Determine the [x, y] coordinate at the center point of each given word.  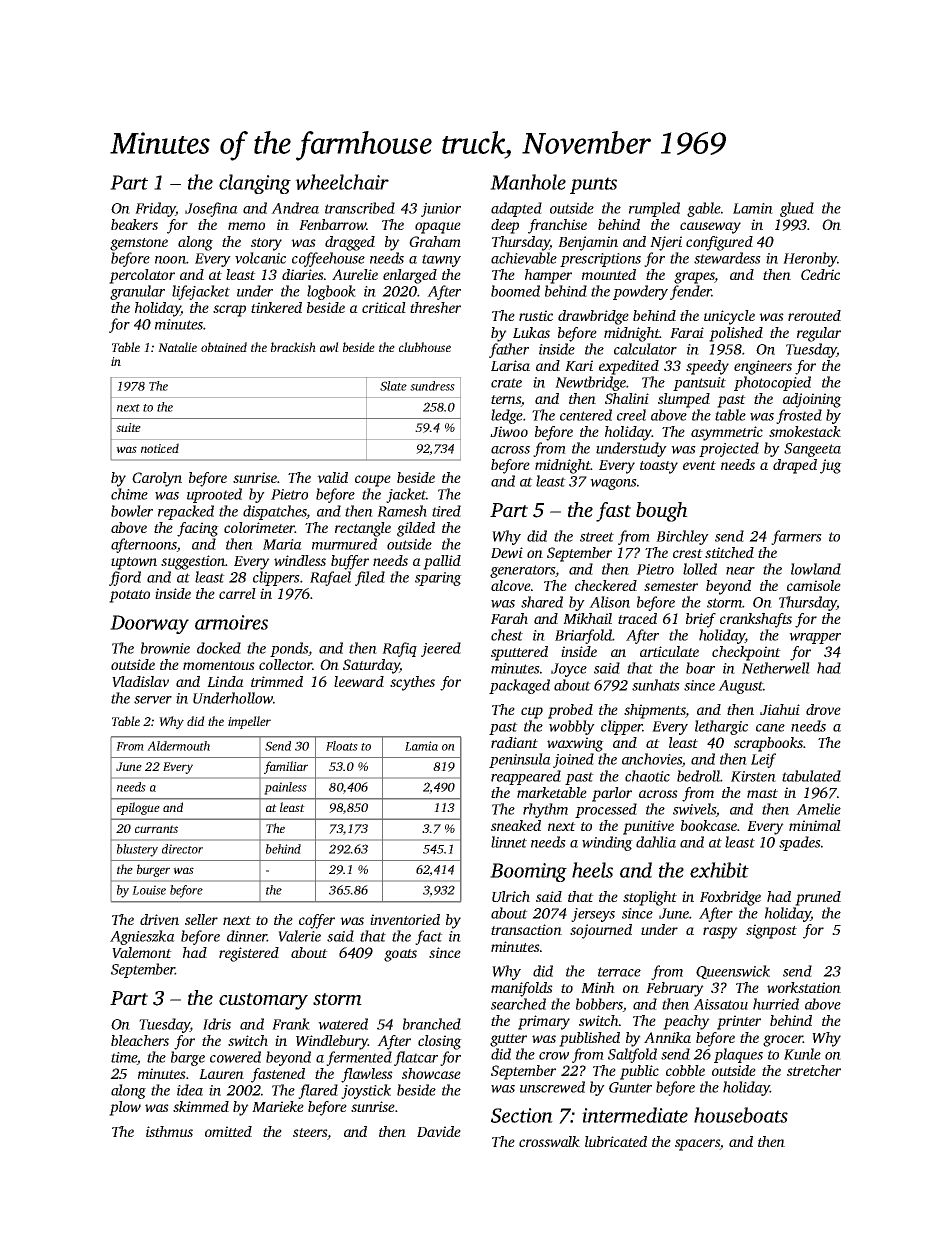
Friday [155, 209]
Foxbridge [730, 898]
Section [522, 1115]
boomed [515, 291]
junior [441, 210]
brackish [293, 347]
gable [704, 209]
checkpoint [746, 653]
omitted [228, 1131]
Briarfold [584, 636]
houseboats [741, 1115]
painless [285, 788]
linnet [509, 842]
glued [797, 209]
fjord [125, 578]
